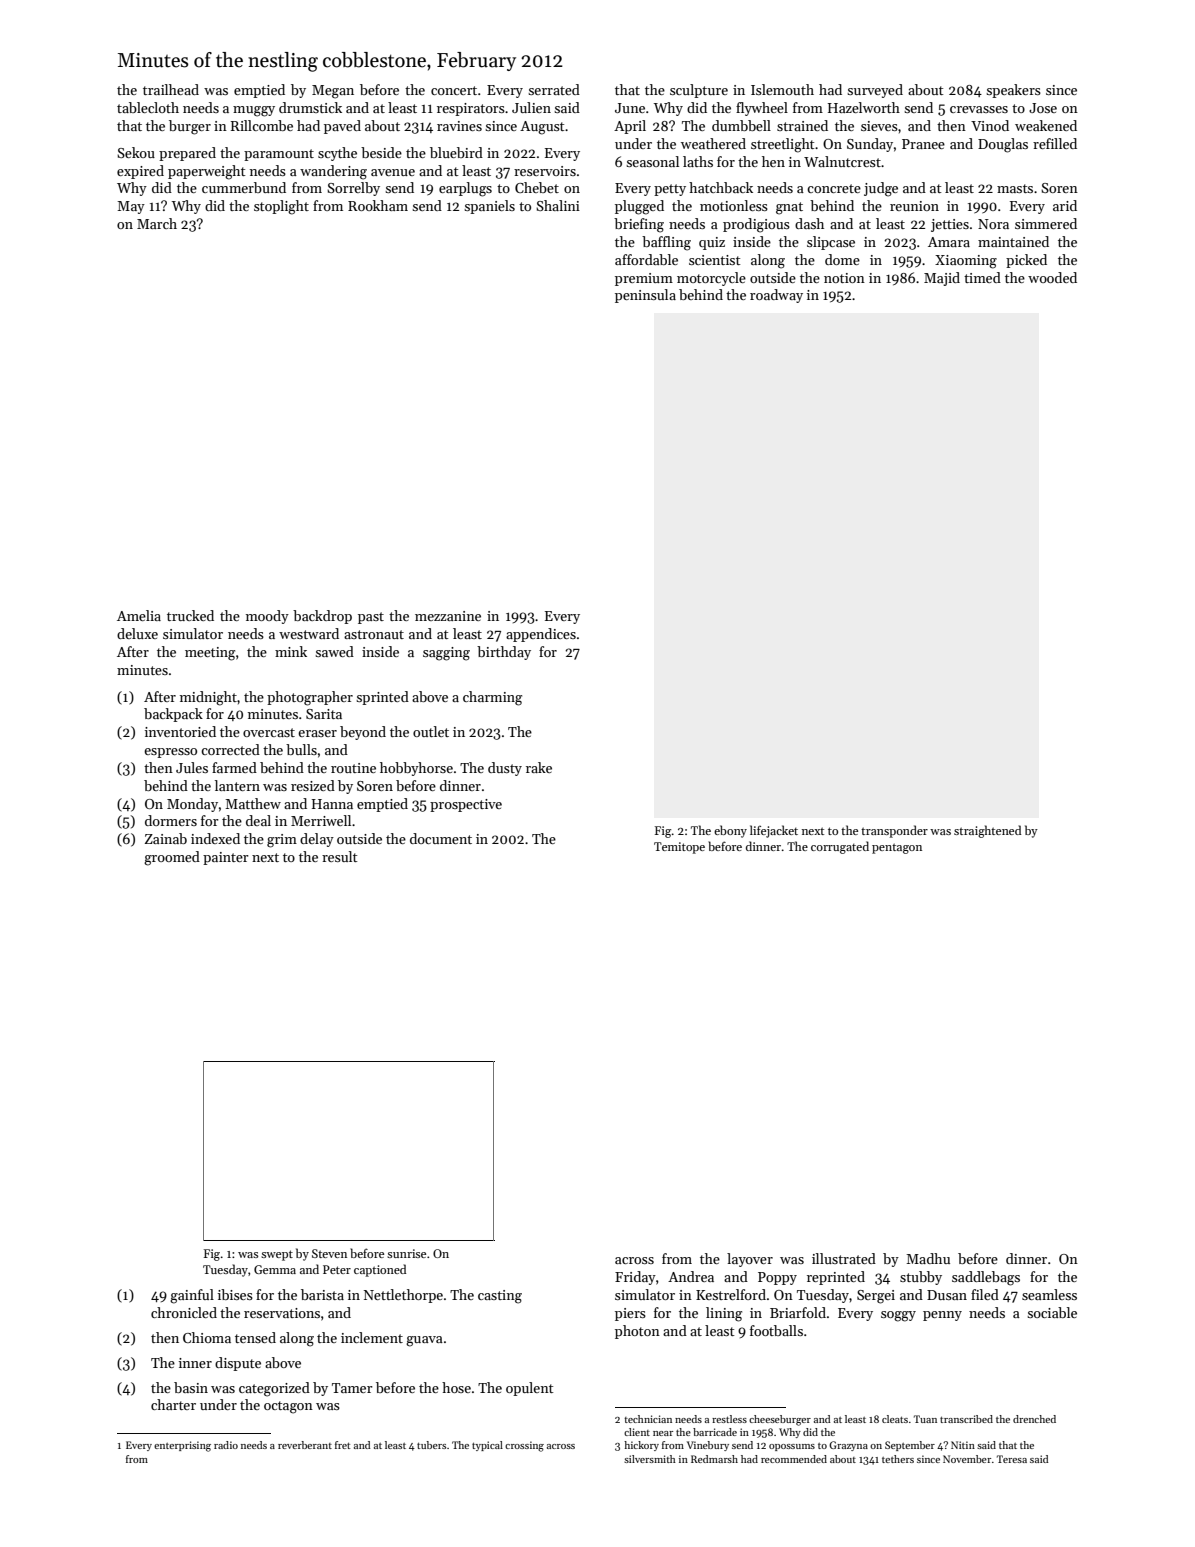 The width and height of the image is (1195, 1547). What do you see at coordinates (982, 277) in the image?
I see `timed` at bounding box center [982, 277].
